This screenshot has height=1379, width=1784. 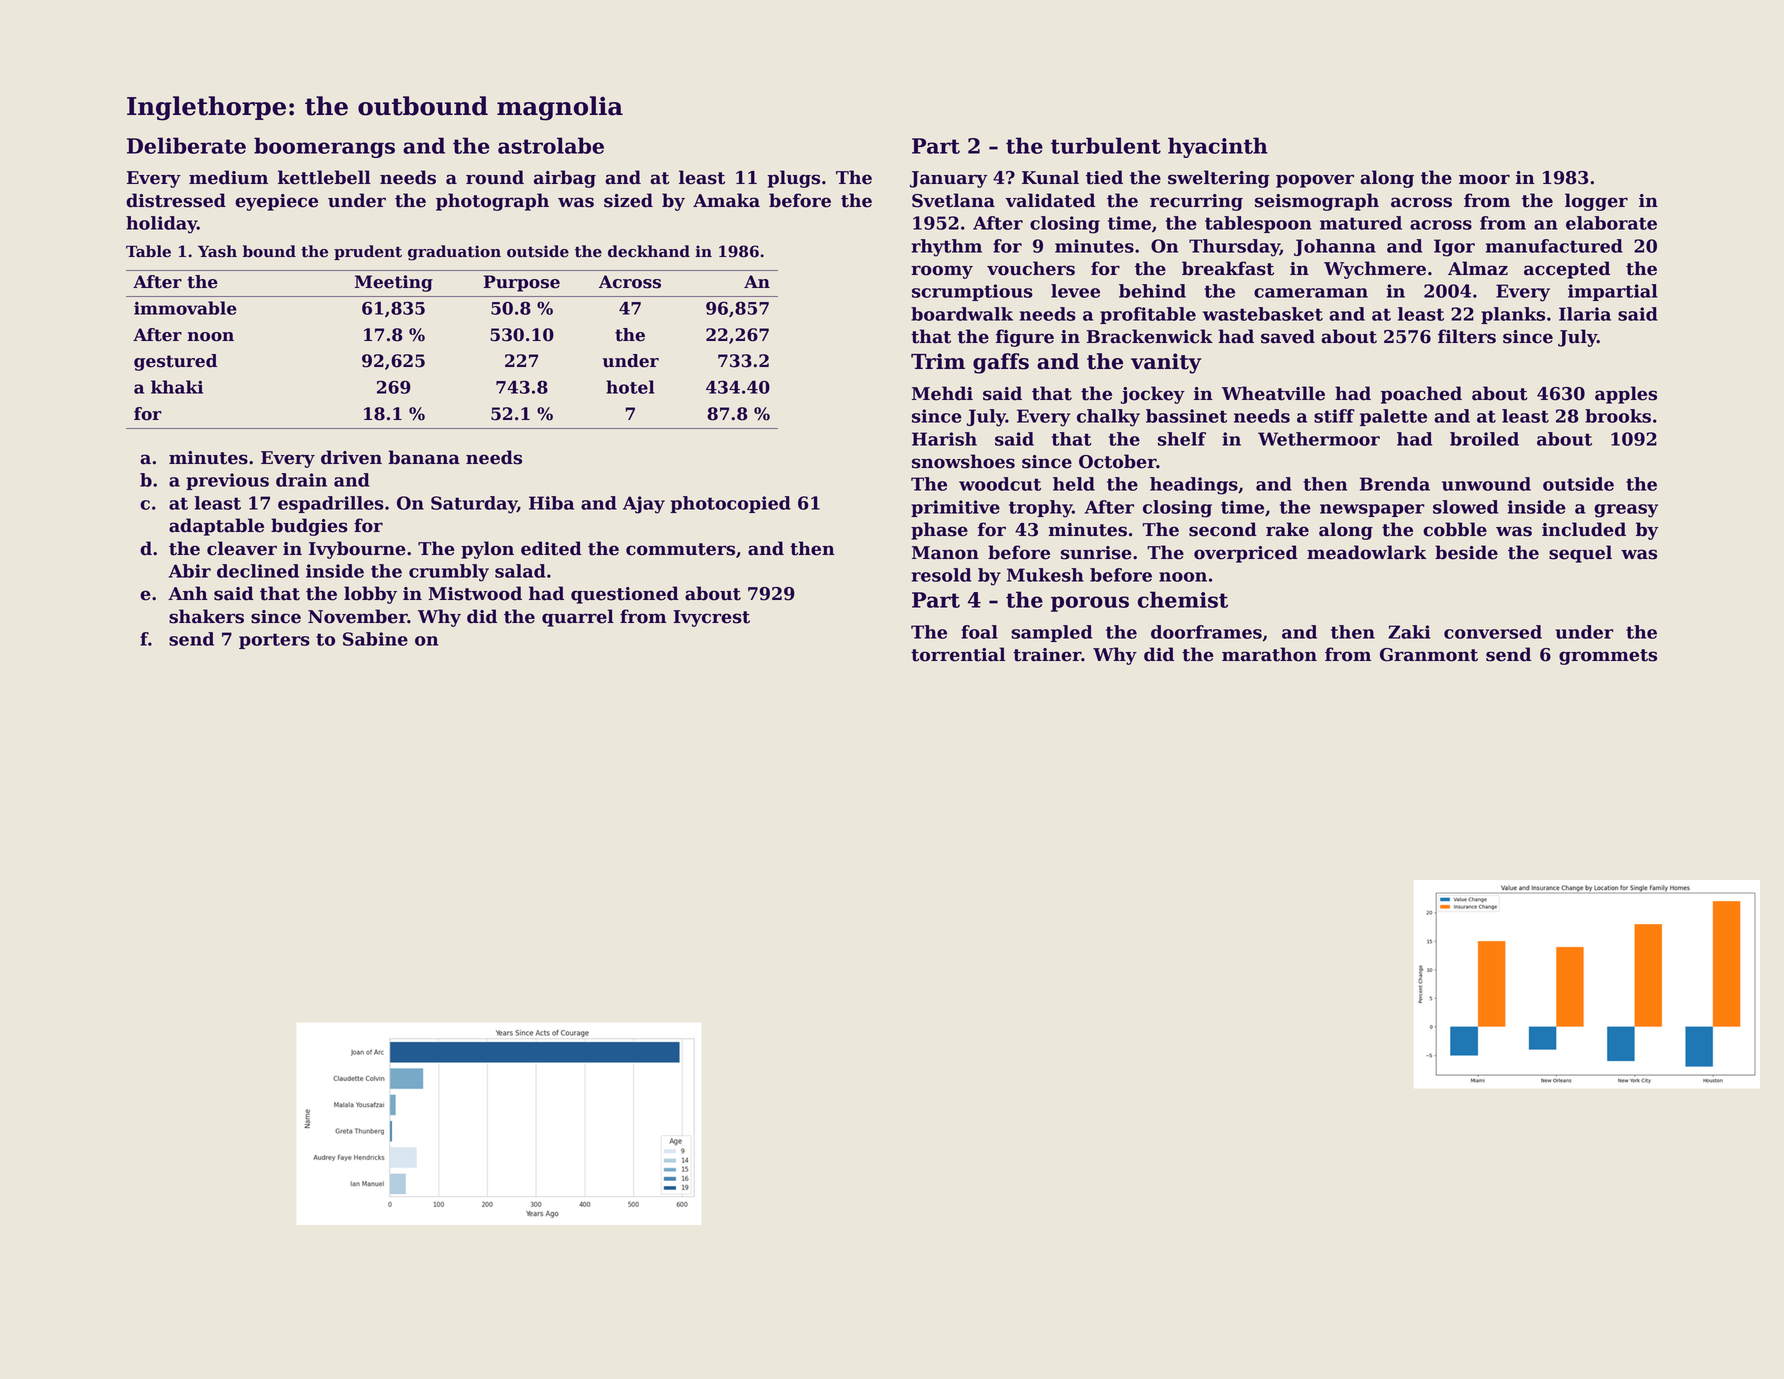 What do you see at coordinates (1334, 416) in the screenshot?
I see `stiff` at bounding box center [1334, 416].
